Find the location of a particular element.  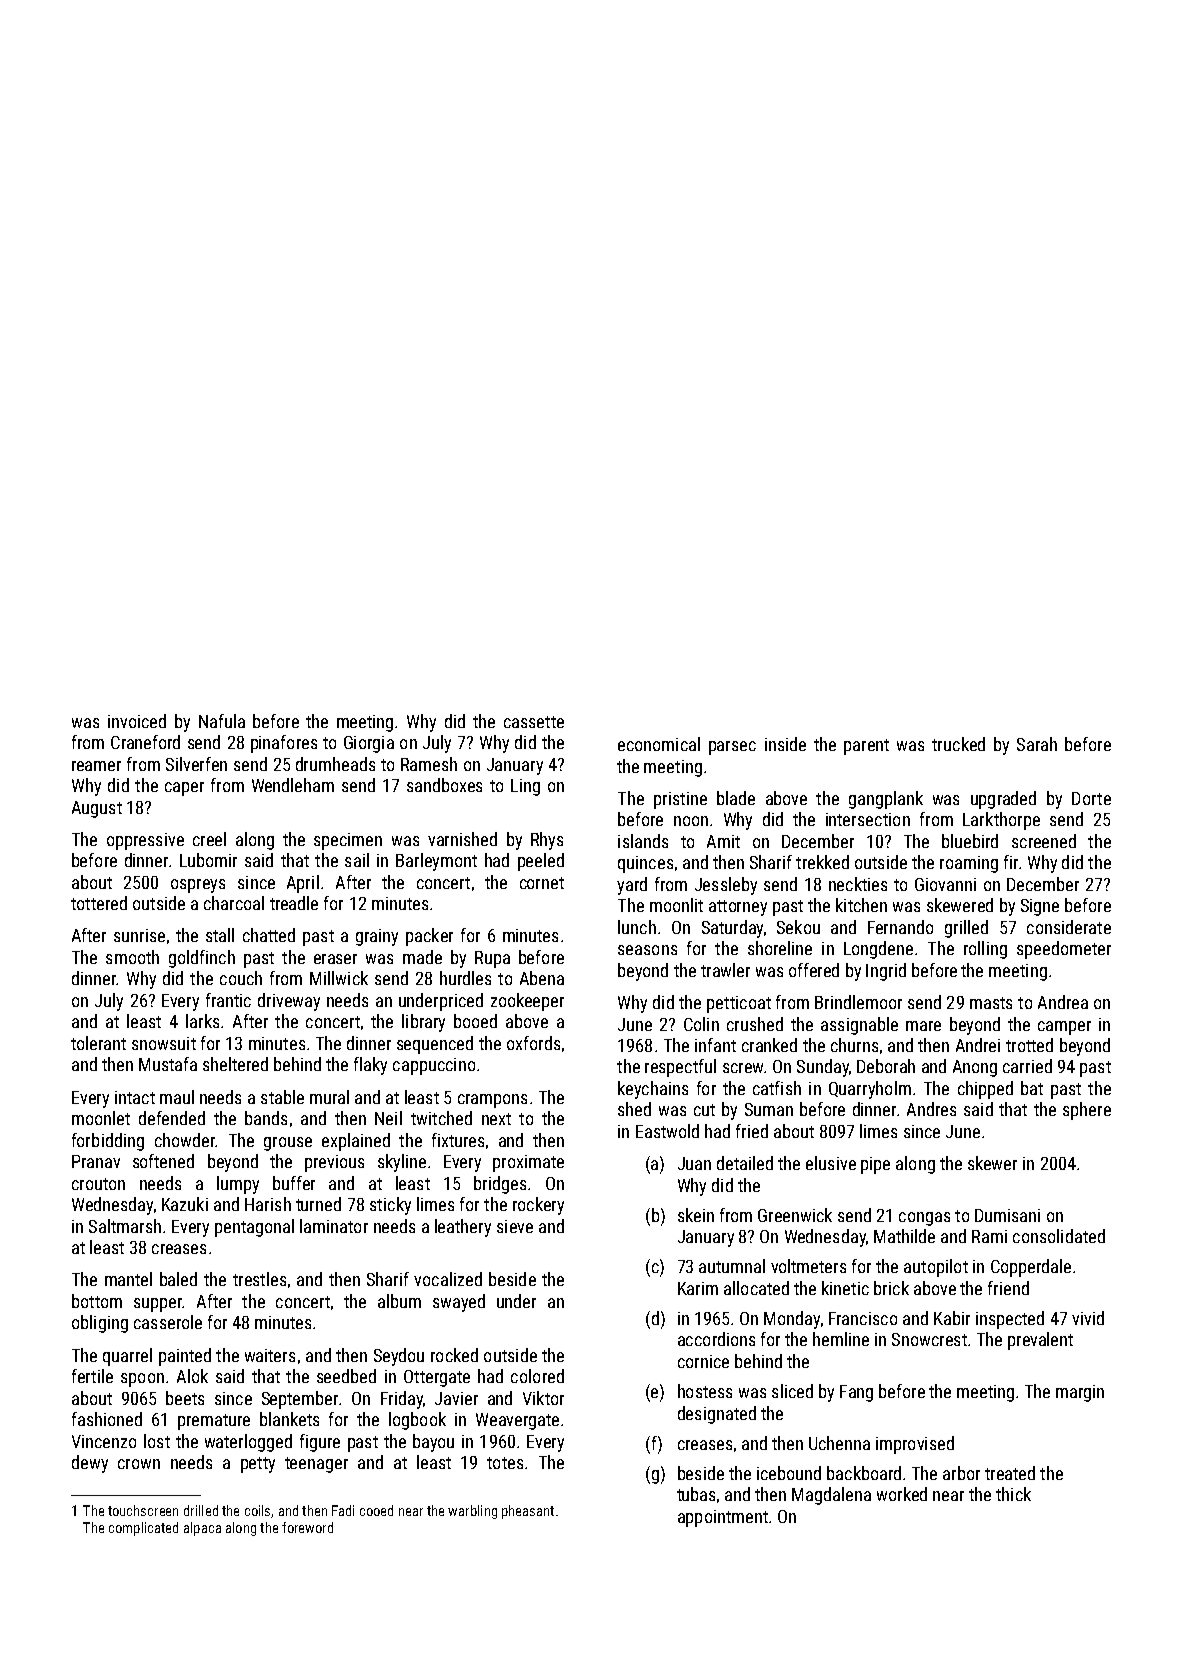

crown is located at coordinates (139, 1464).
